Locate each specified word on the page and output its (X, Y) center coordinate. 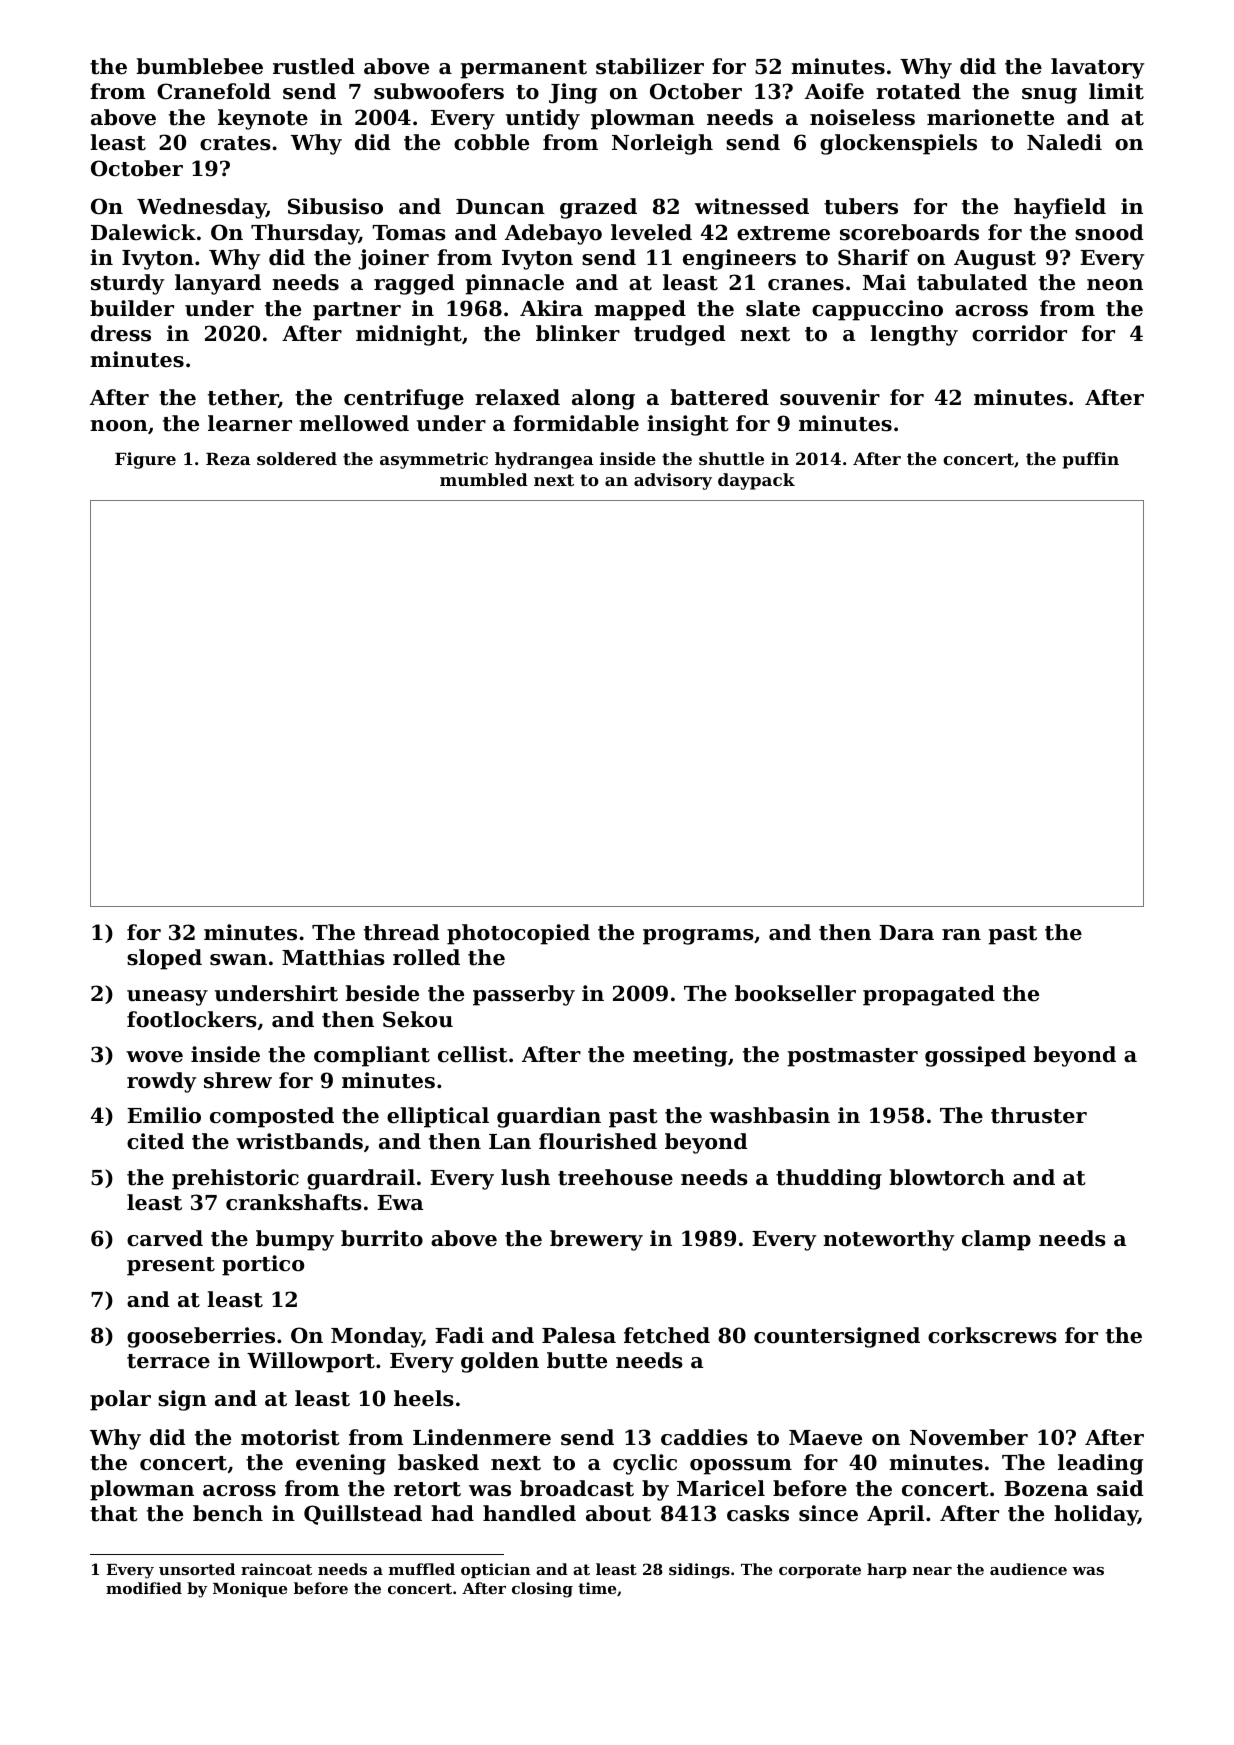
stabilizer (650, 66)
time (597, 1588)
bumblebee (199, 66)
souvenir (830, 397)
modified (144, 1588)
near (932, 1571)
